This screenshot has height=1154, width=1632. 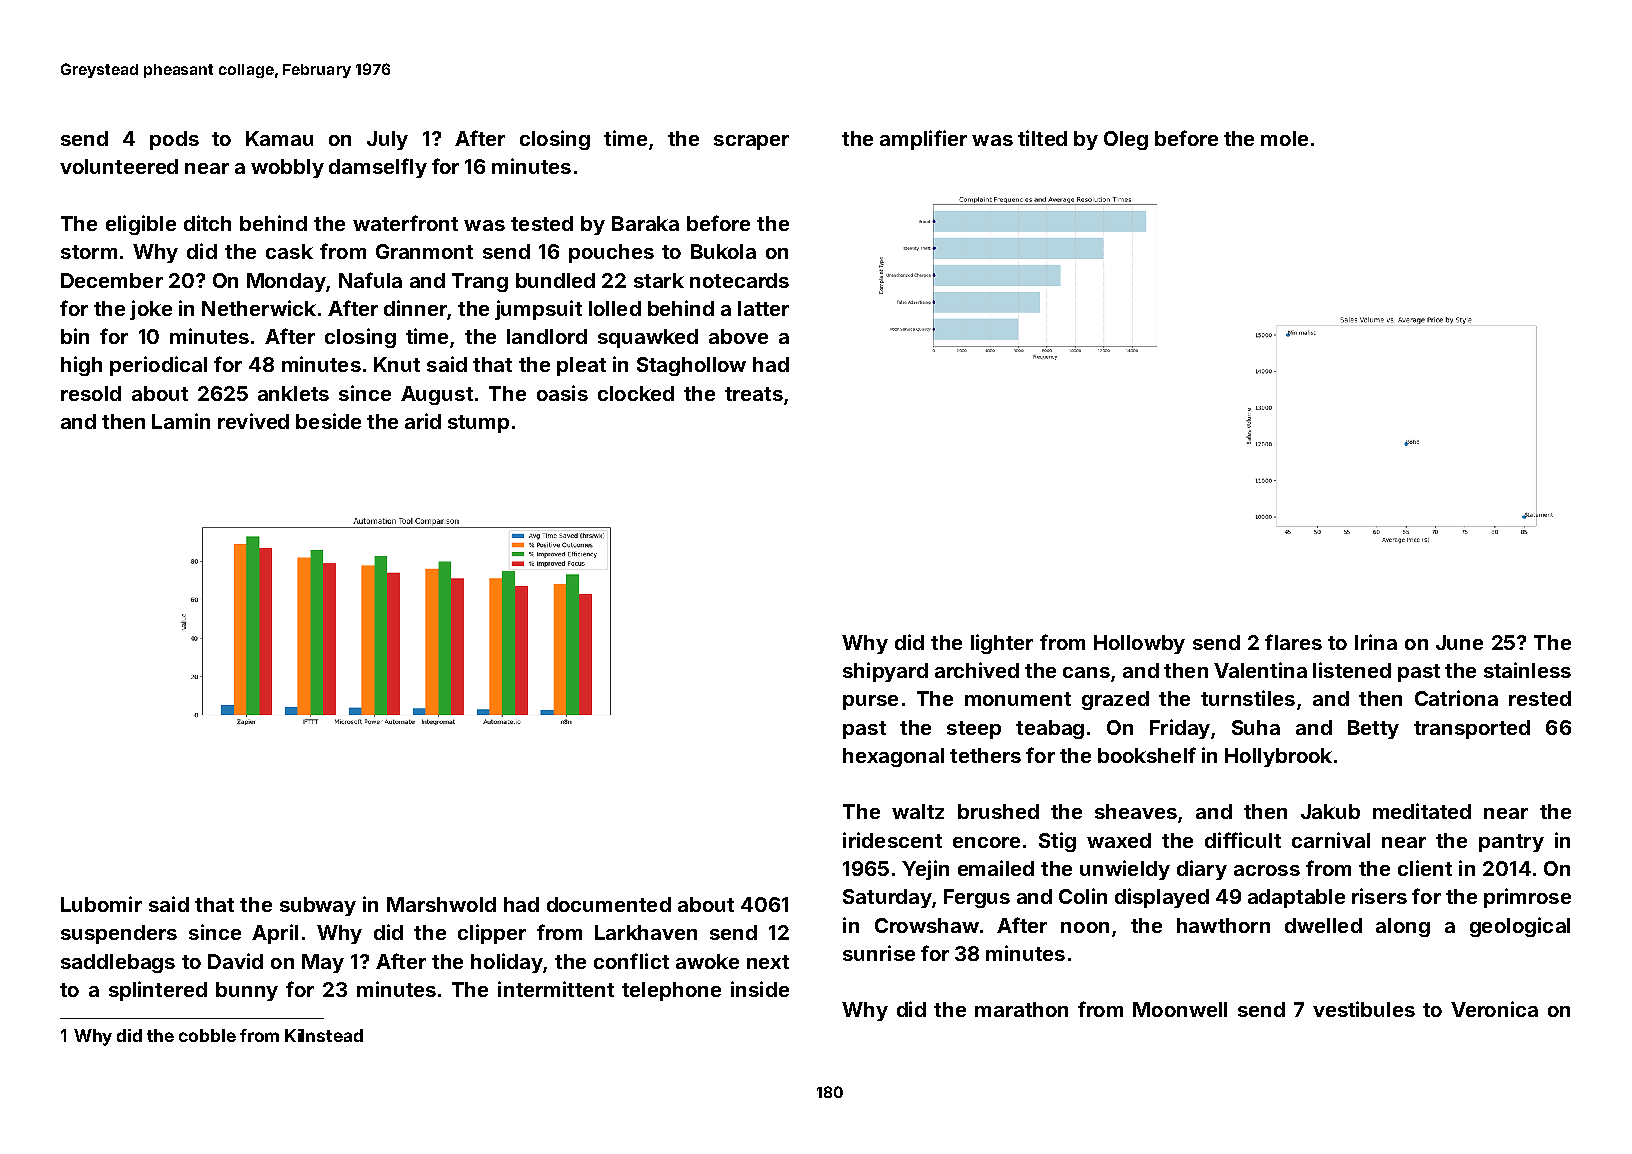 What do you see at coordinates (1284, 138) in the screenshot?
I see `mole` at bounding box center [1284, 138].
